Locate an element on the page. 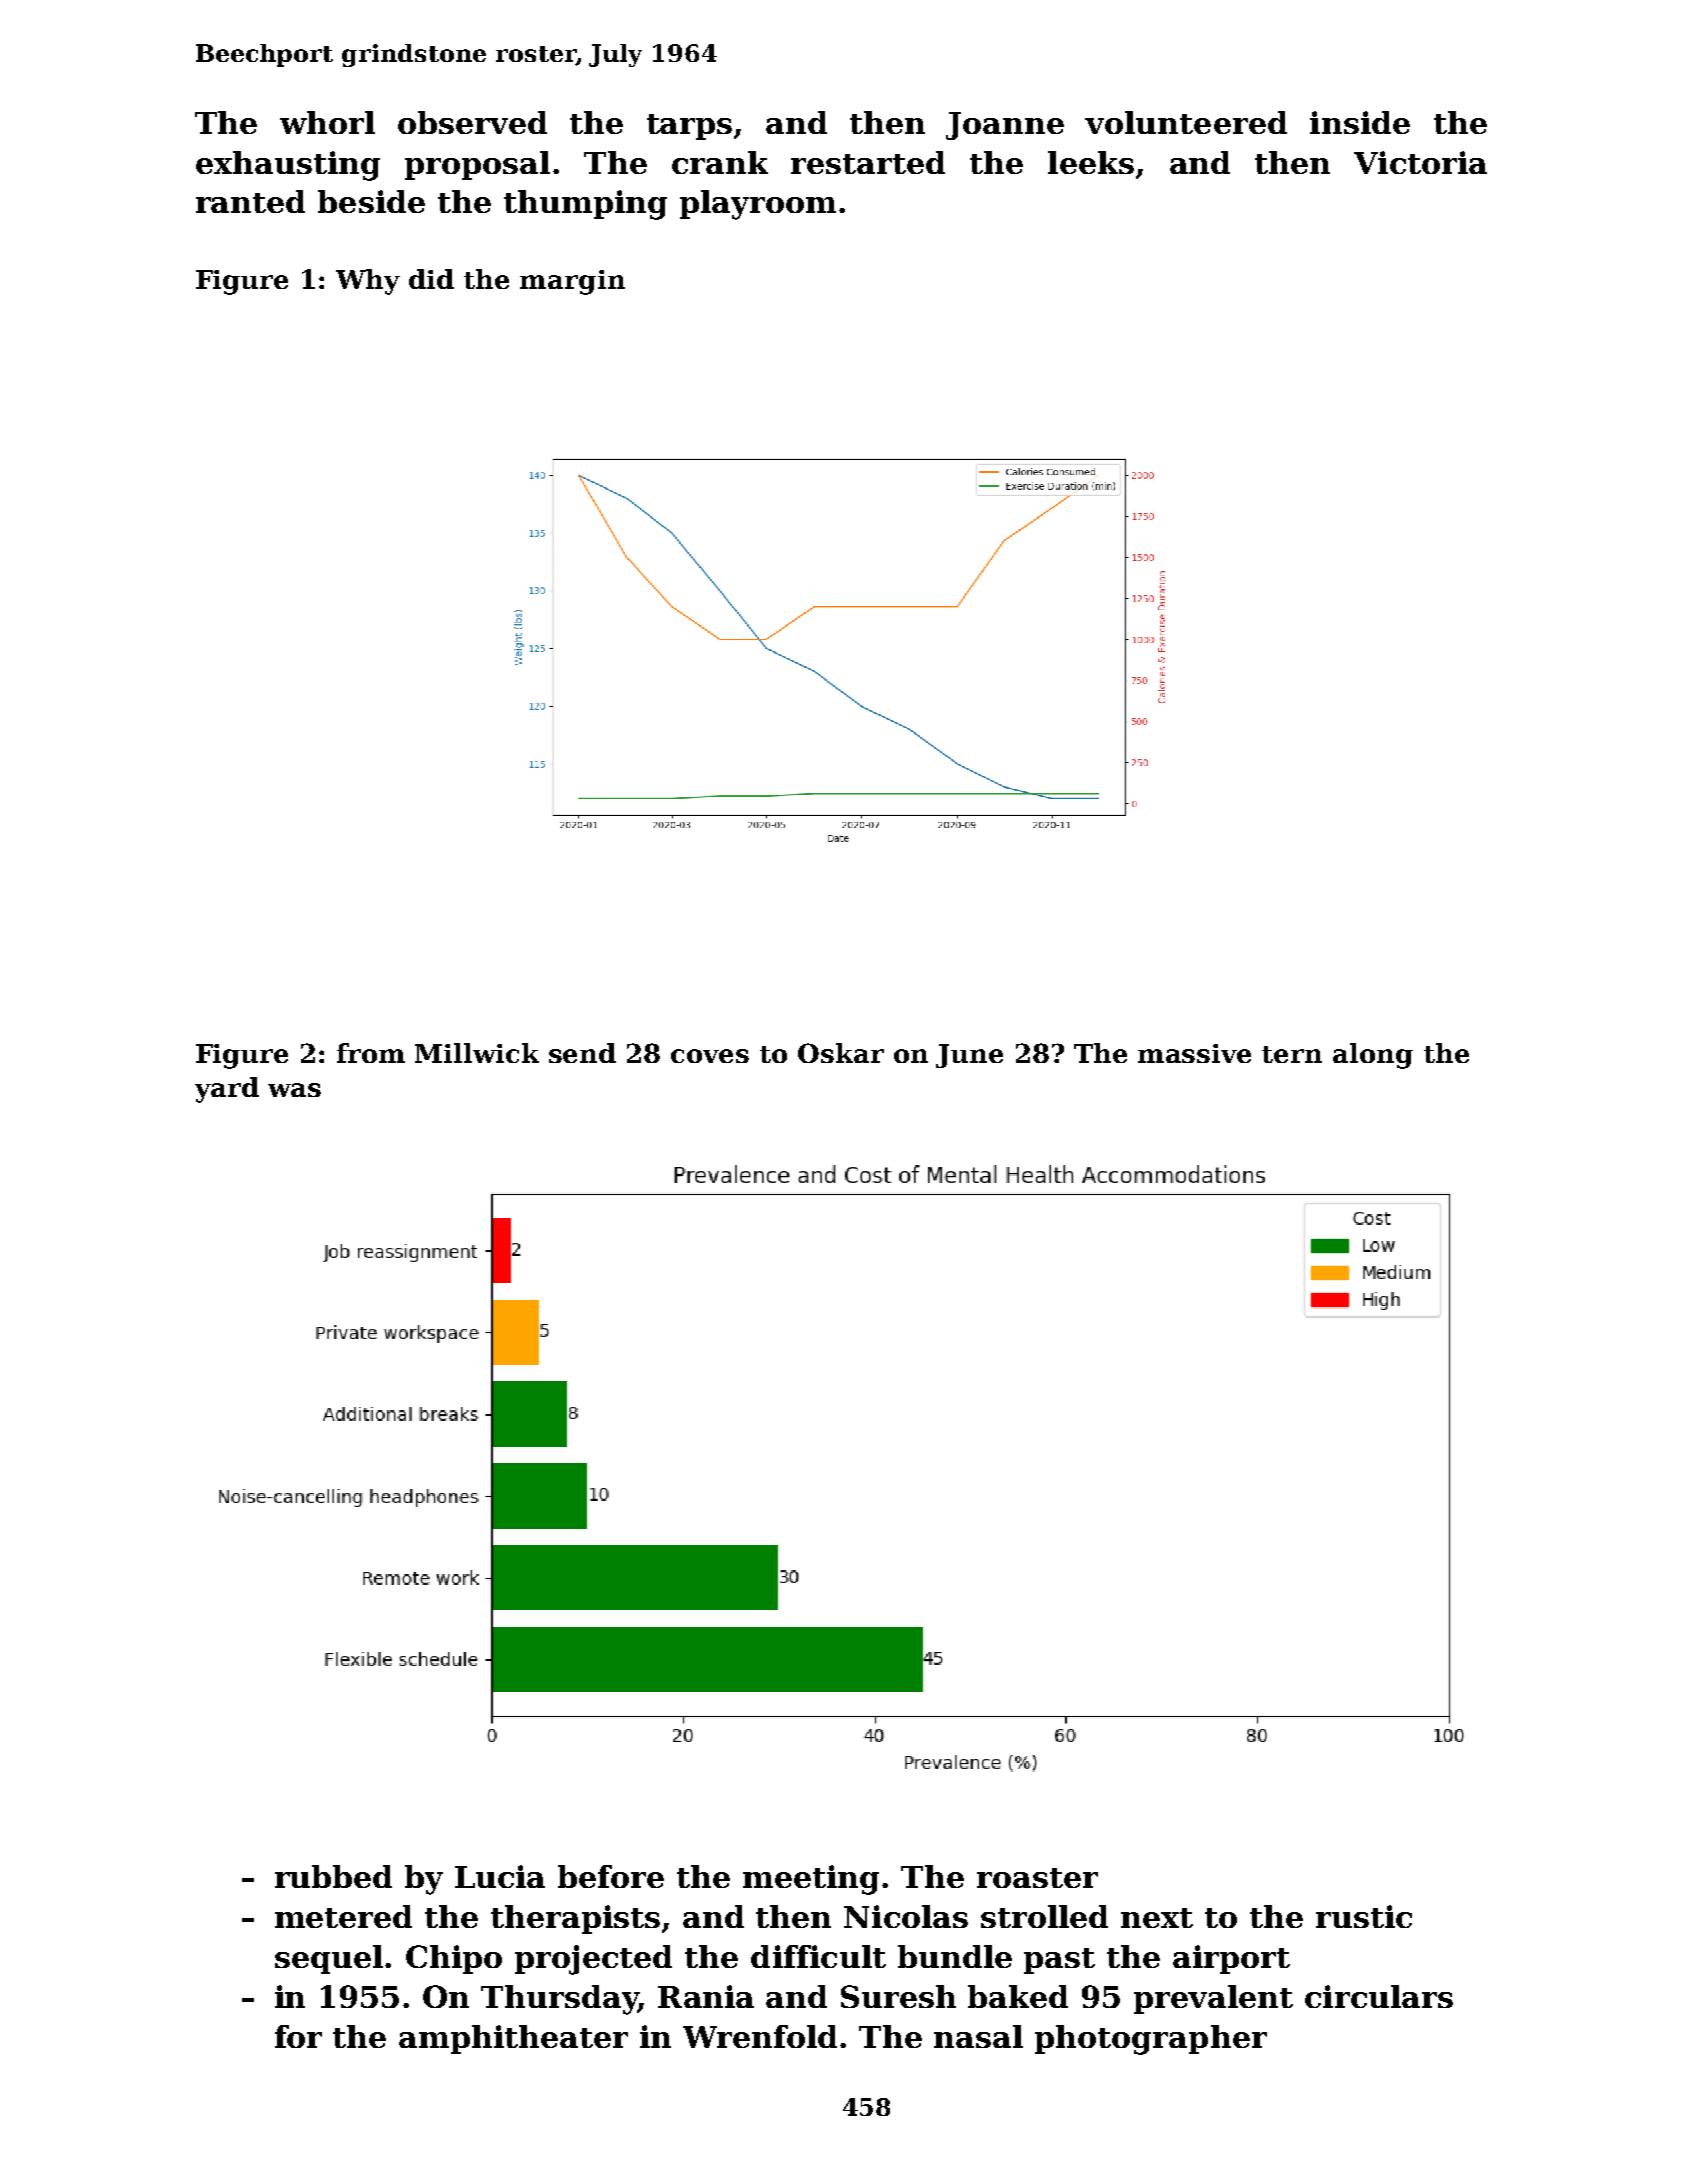 The height and width of the document is (2178, 1683). tern is located at coordinates (1292, 1054).
